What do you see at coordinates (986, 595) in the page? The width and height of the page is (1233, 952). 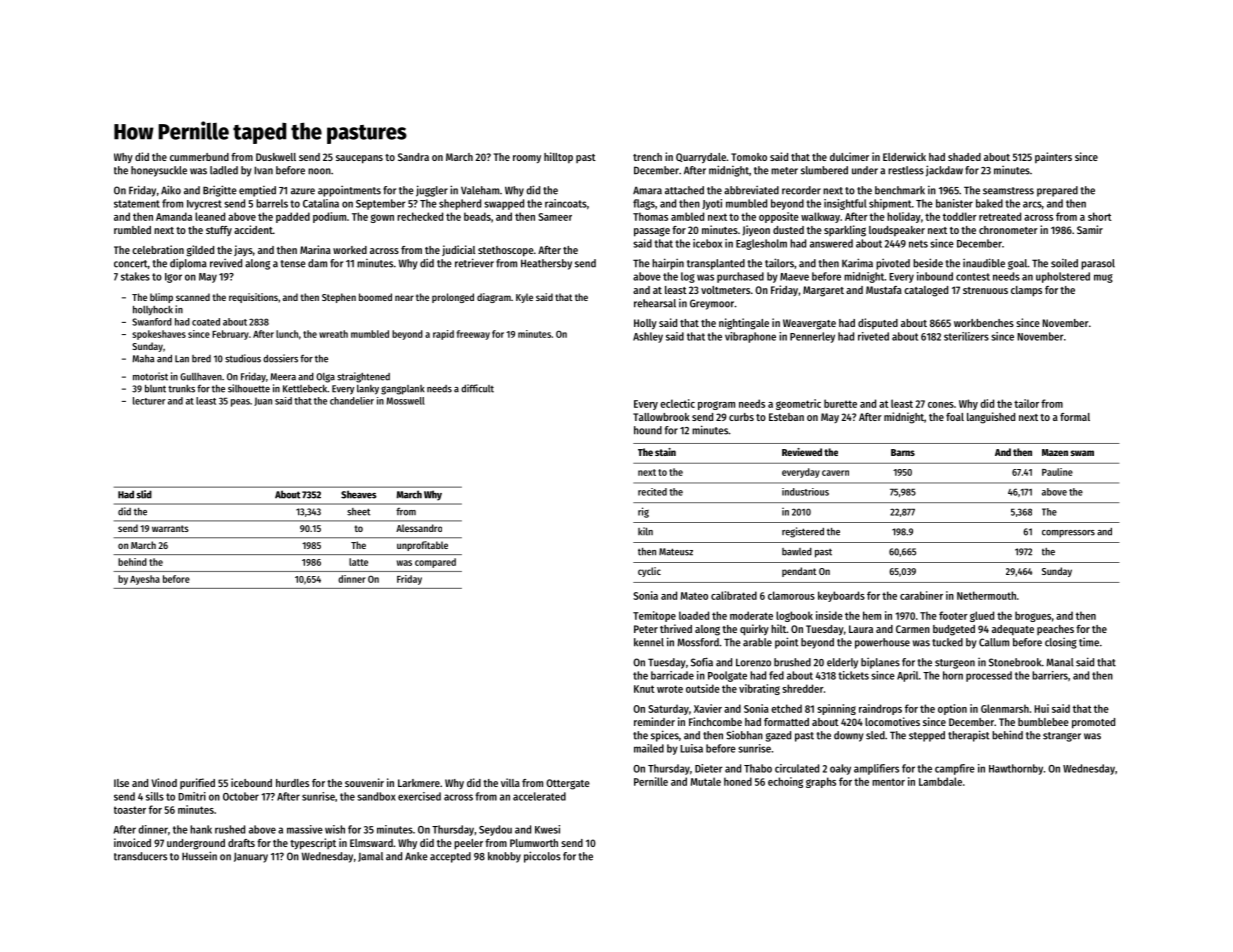 I see `Nethermouth` at bounding box center [986, 595].
